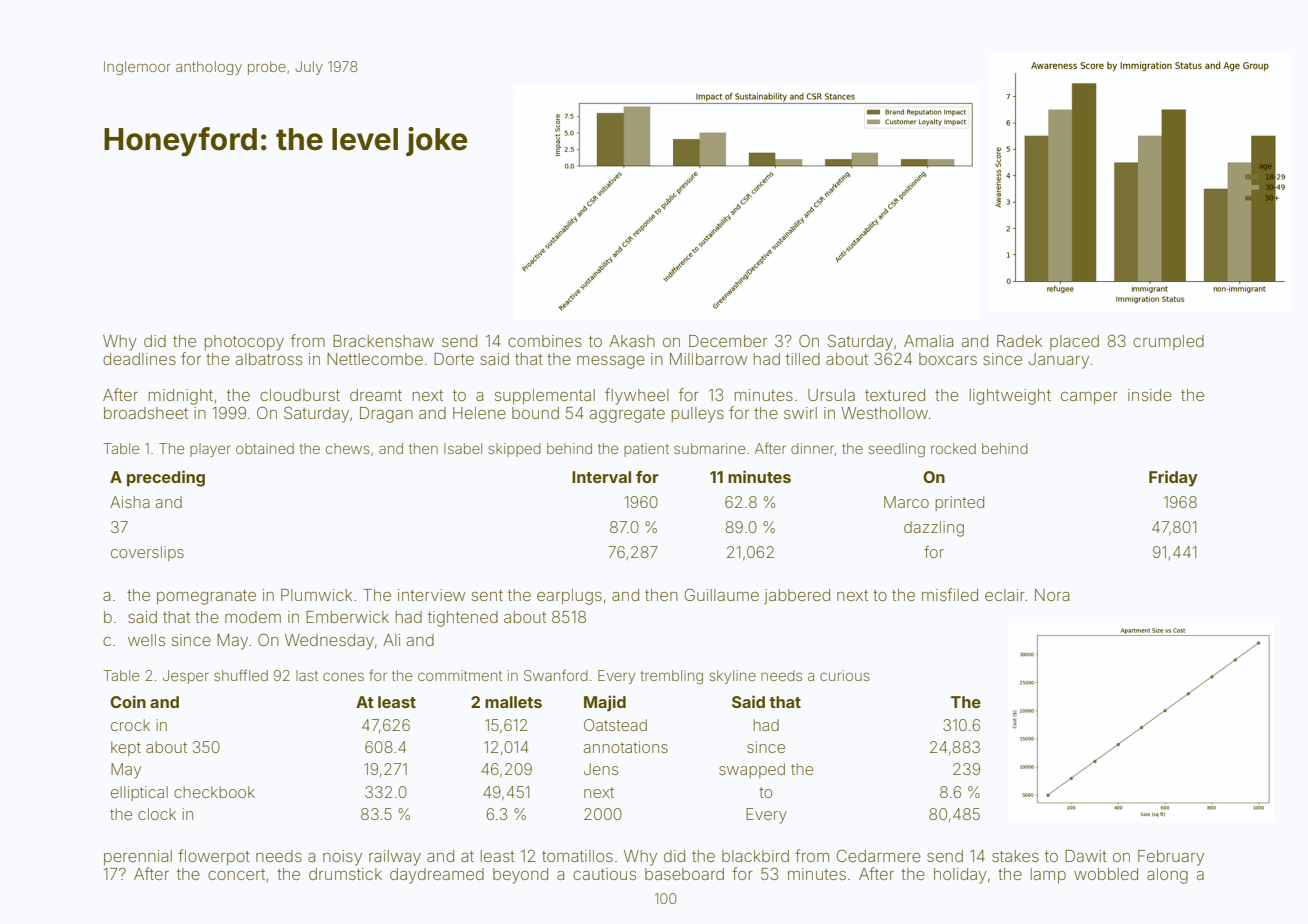 This screenshot has width=1308, height=924. Describe the element at coordinates (520, 876) in the screenshot. I see `beyond` at that location.
